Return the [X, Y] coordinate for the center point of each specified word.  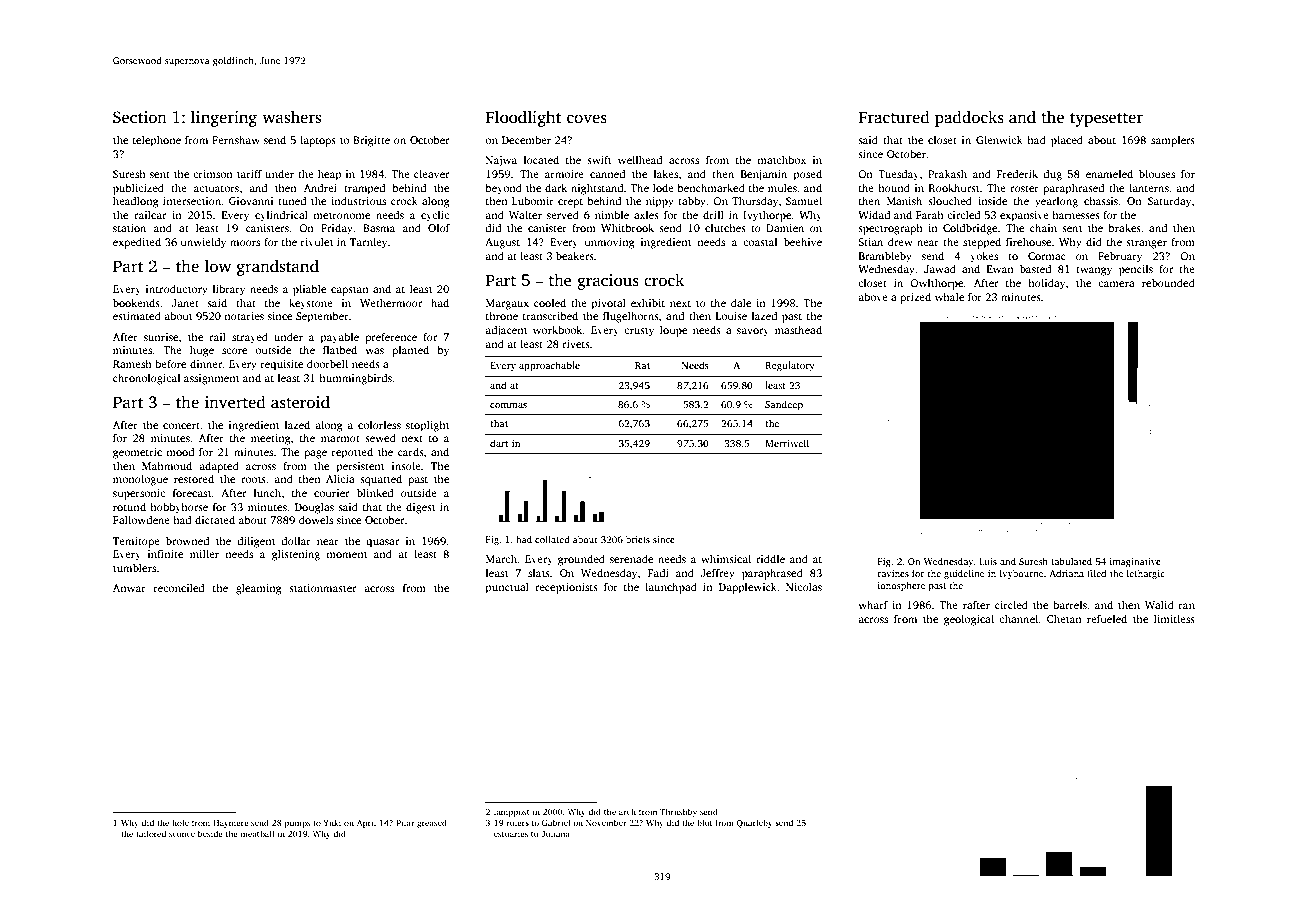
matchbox [781, 159]
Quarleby [754, 823]
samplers [1173, 141]
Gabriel [556, 822]
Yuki [332, 822]
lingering [224, 118]
